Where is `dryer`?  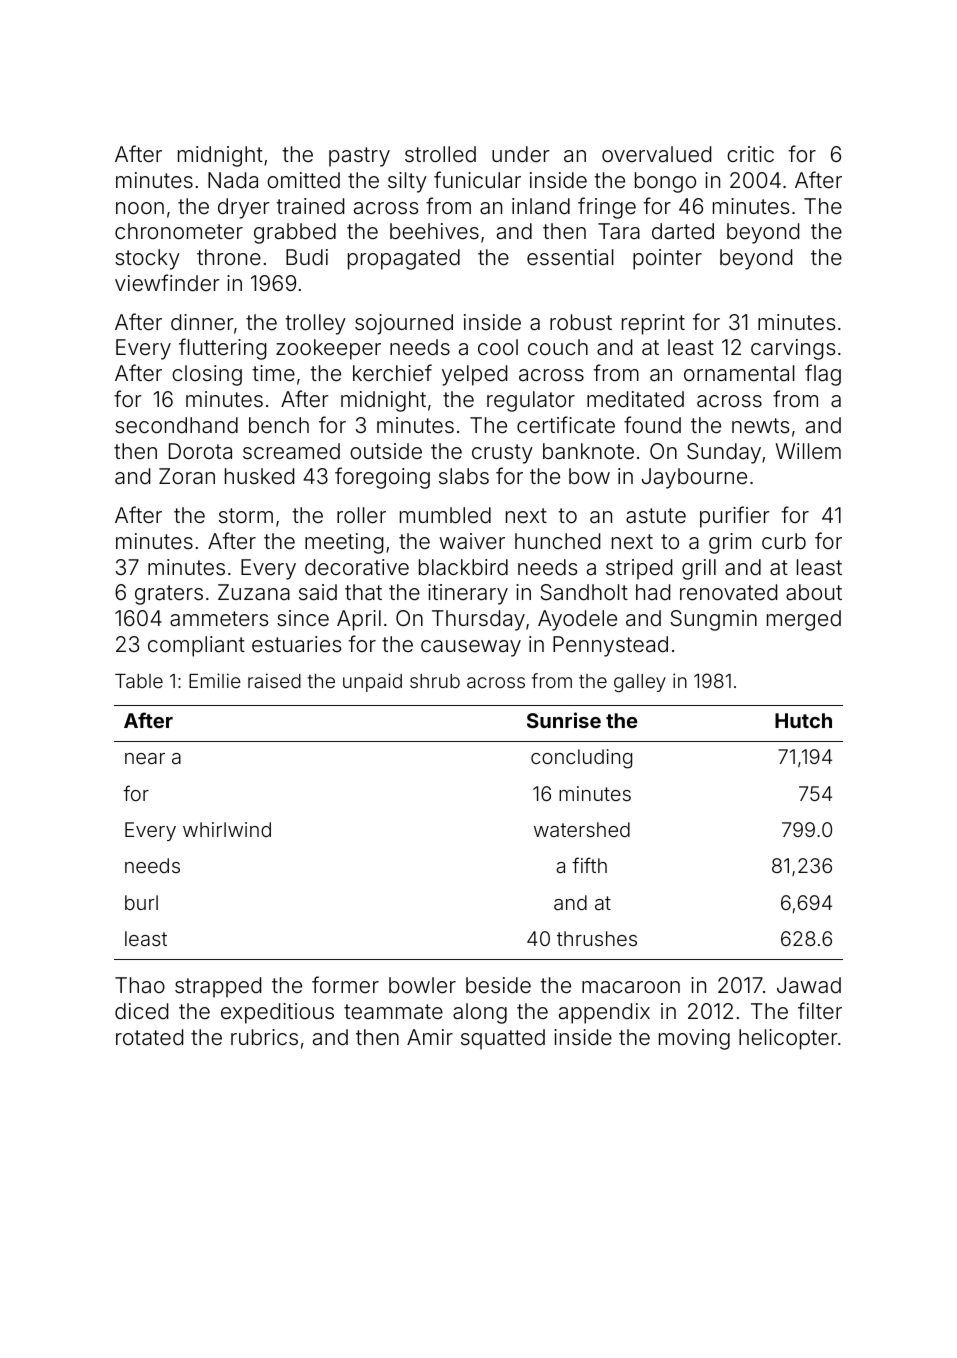
dryer is located at coordinates (244, 208).
